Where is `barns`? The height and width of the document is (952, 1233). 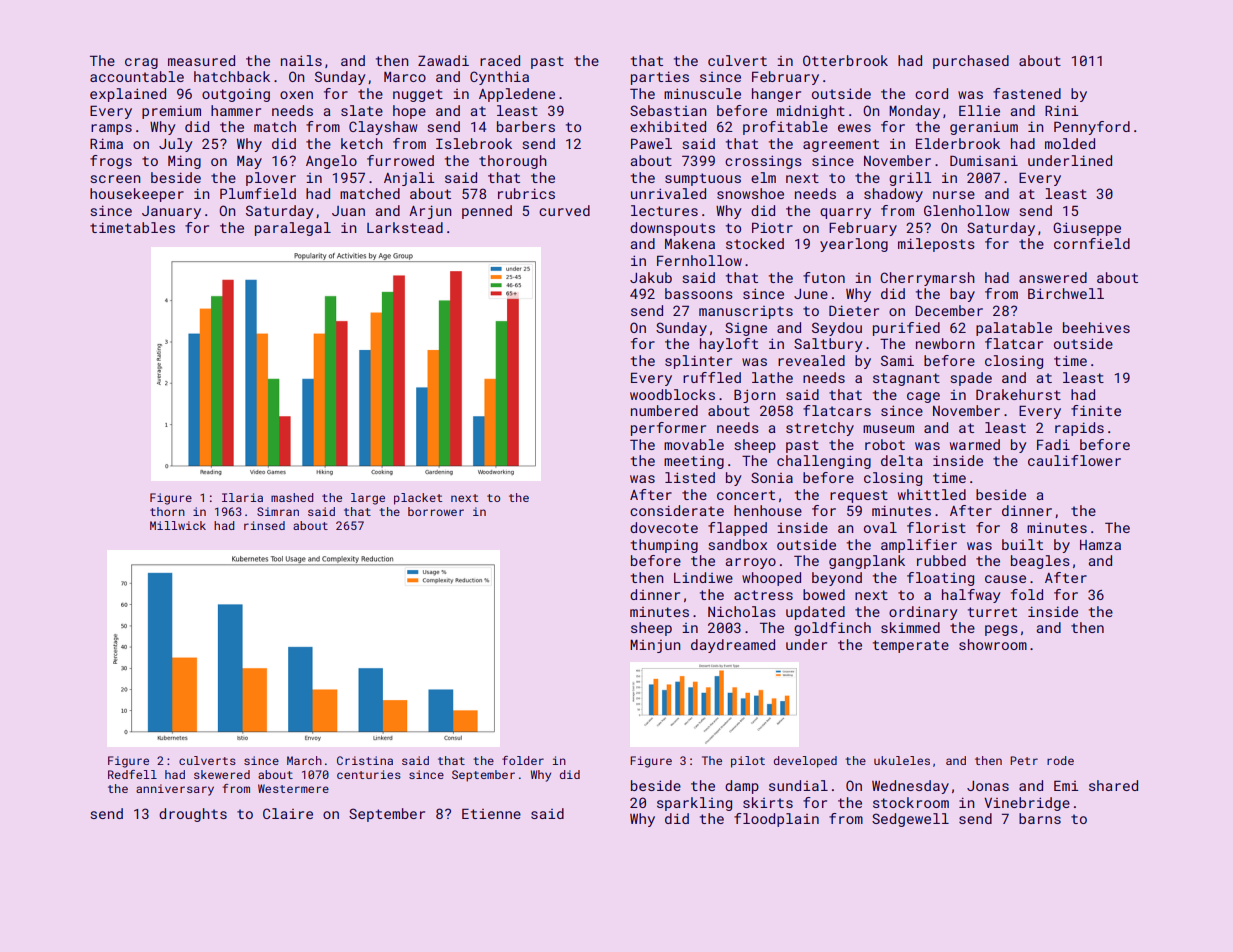 barns is located at coordinates (1040, 818).
